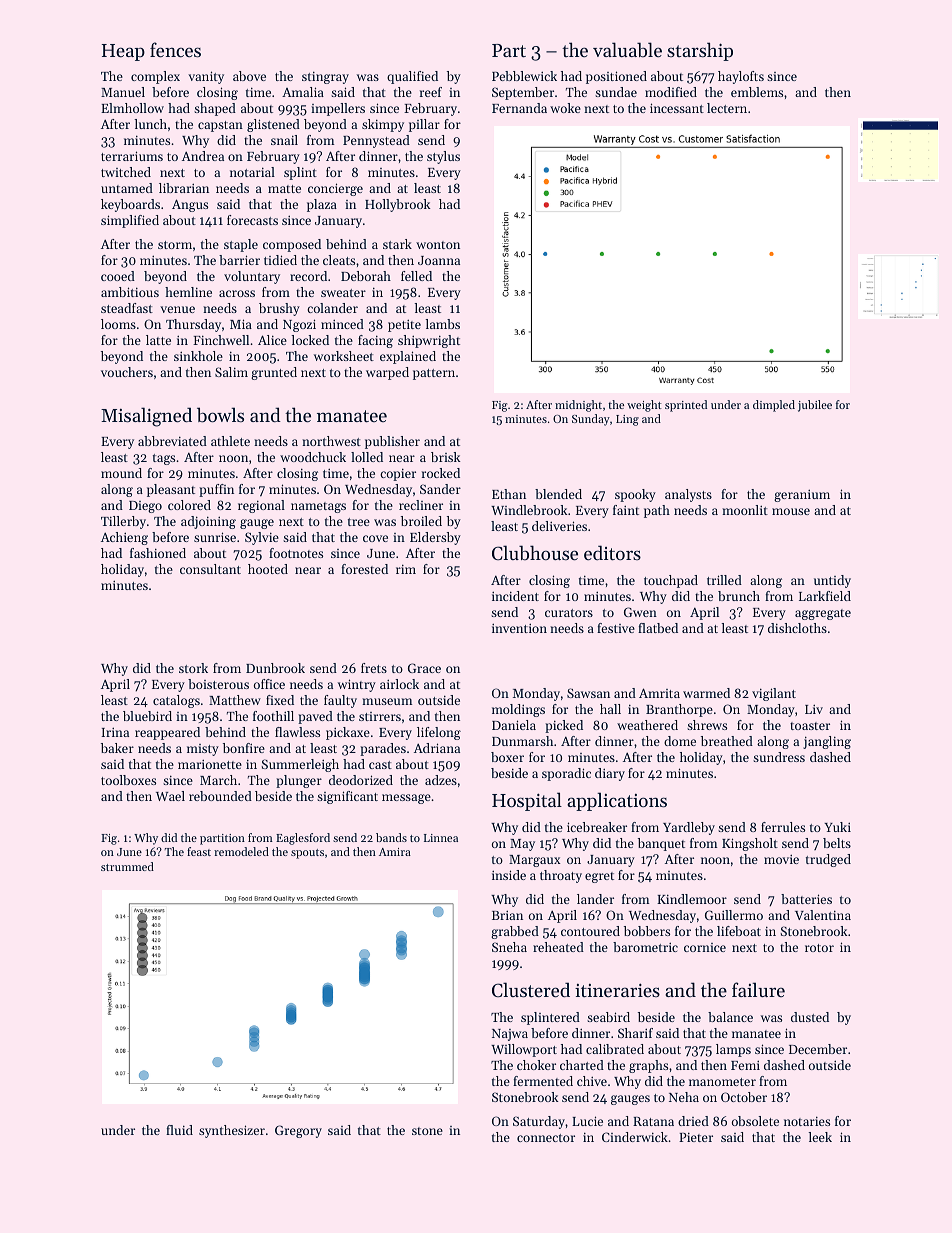  I want to click on Larkfield, so click(825, 596).
